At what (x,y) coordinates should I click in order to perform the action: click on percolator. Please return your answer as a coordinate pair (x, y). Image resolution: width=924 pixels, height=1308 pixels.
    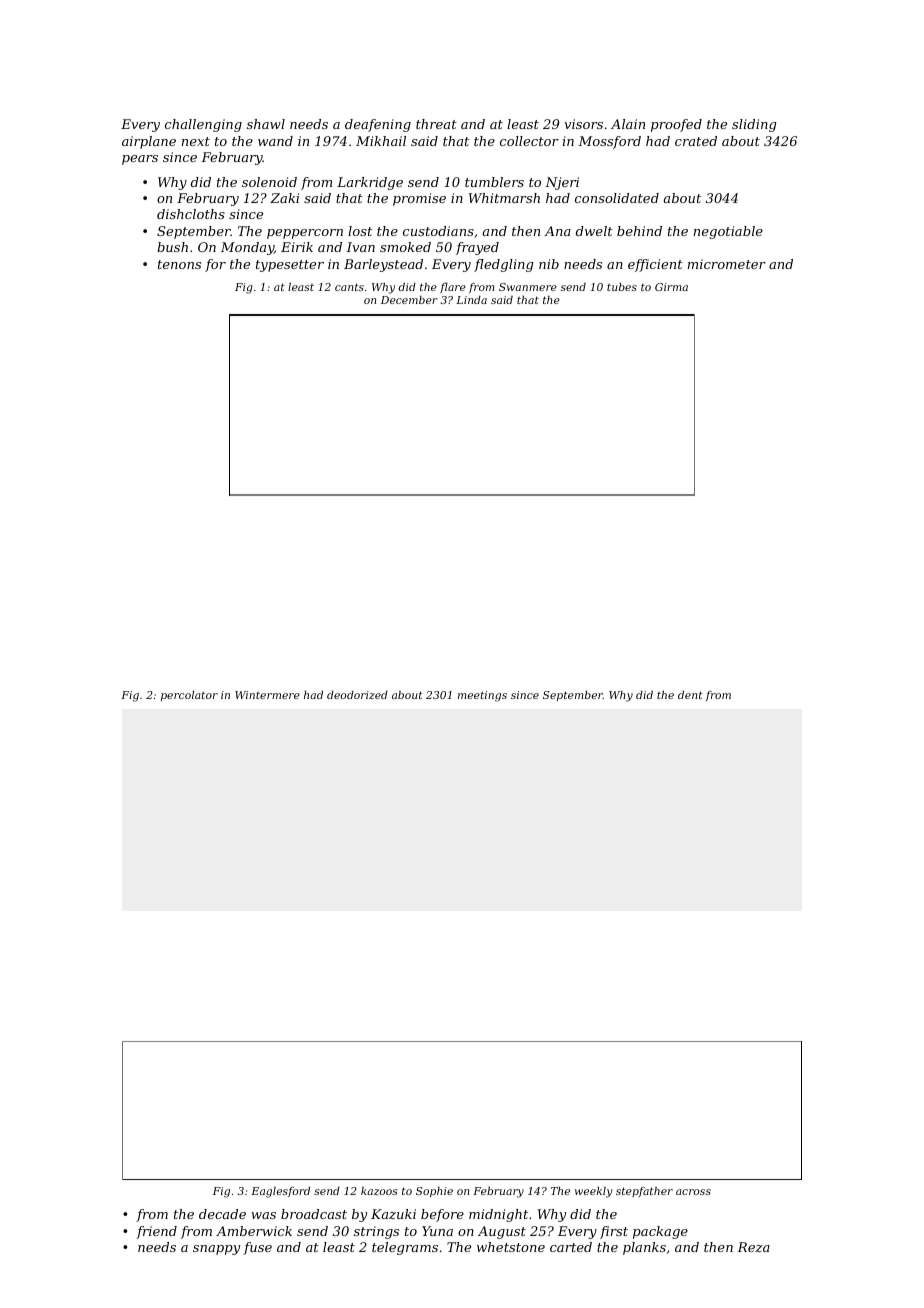
    Looking at the image, I should click on (189, 696).
